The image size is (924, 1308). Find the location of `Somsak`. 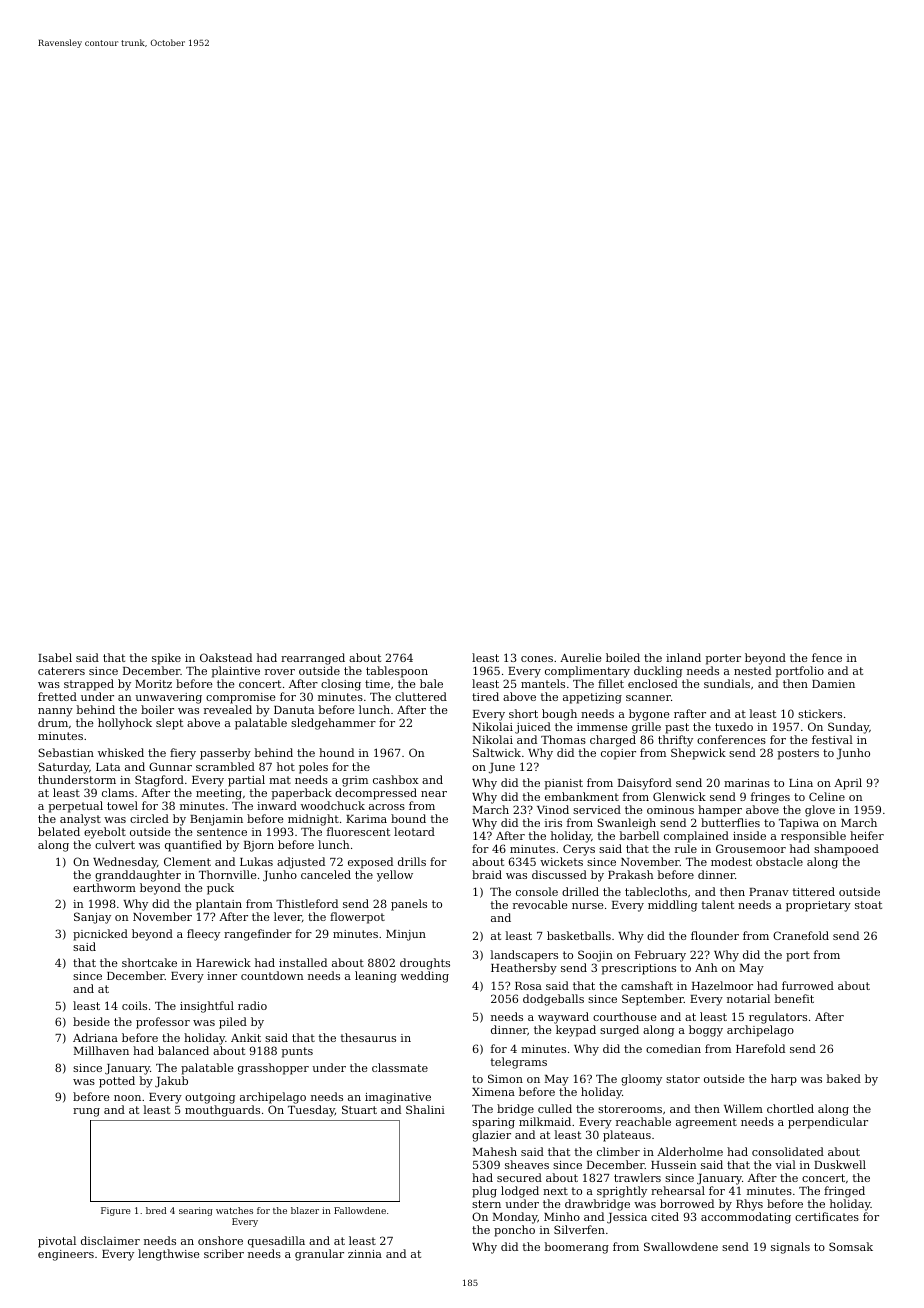

Somsak is located at coordinates (851, 1246).
